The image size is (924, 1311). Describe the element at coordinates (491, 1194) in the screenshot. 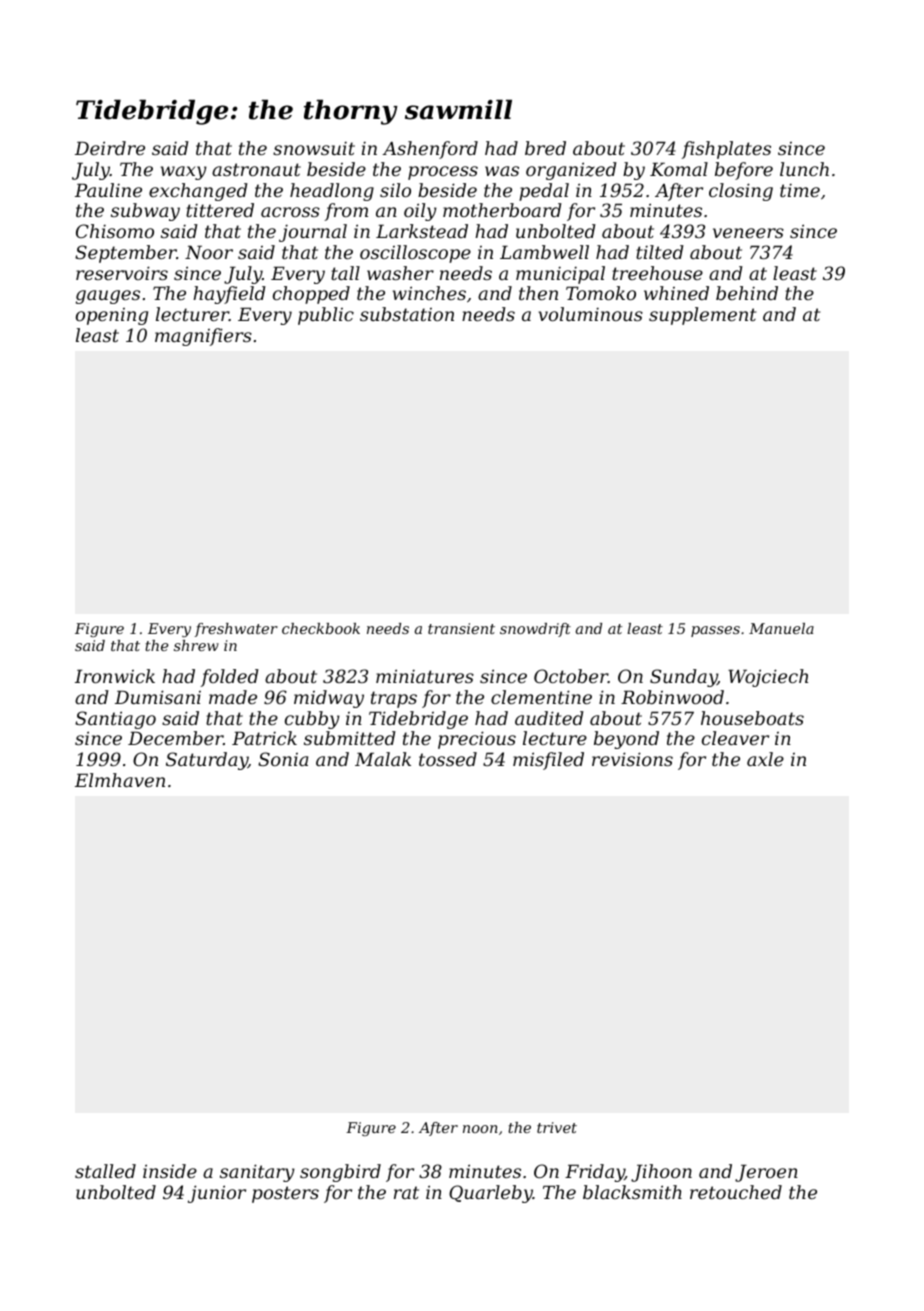

I see `Quarleby` at that location.
